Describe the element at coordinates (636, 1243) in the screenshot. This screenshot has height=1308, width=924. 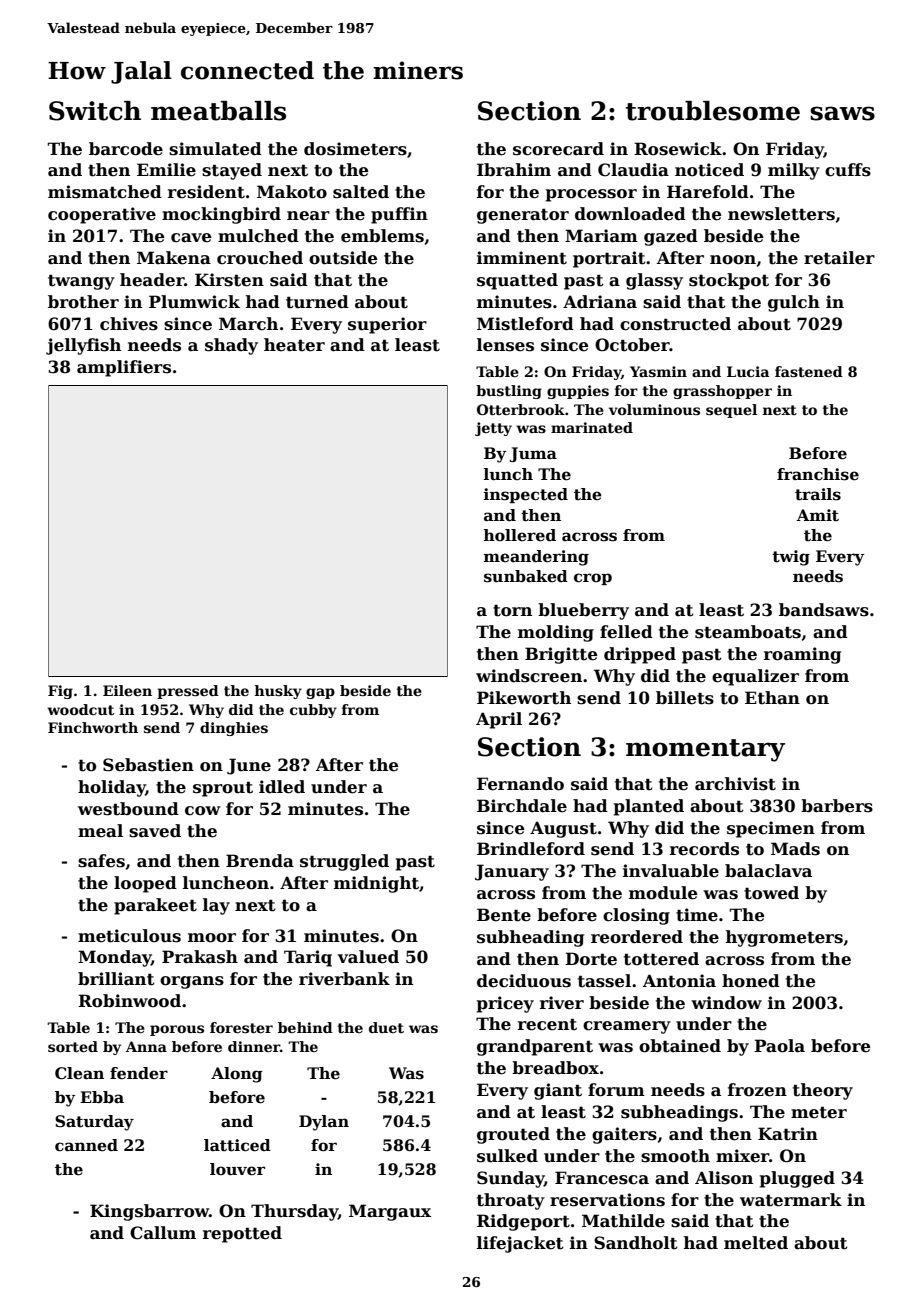
I see `Sandholt` at that location.
